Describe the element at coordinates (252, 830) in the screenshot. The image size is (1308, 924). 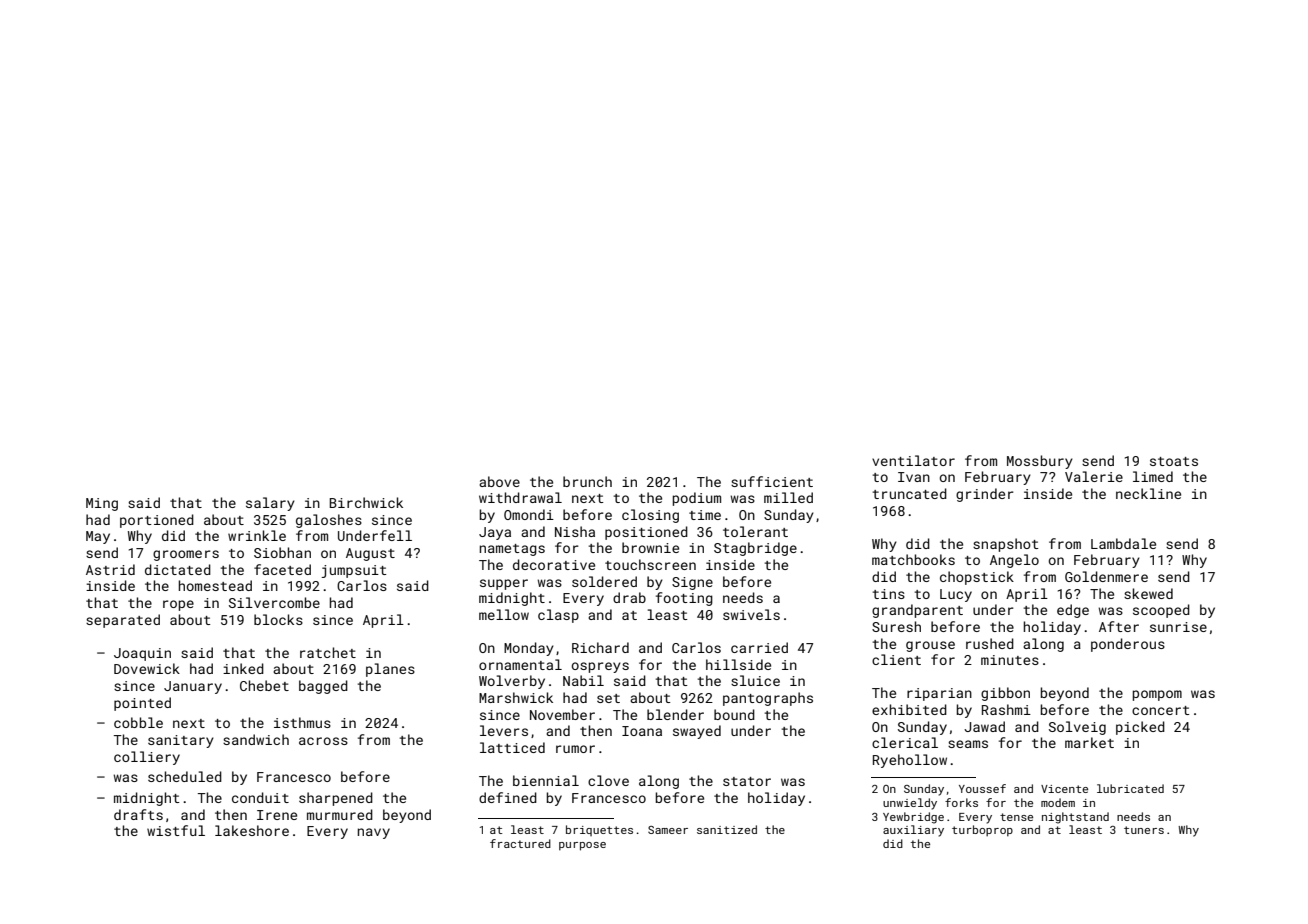
I see `lakeshore` at that location.
